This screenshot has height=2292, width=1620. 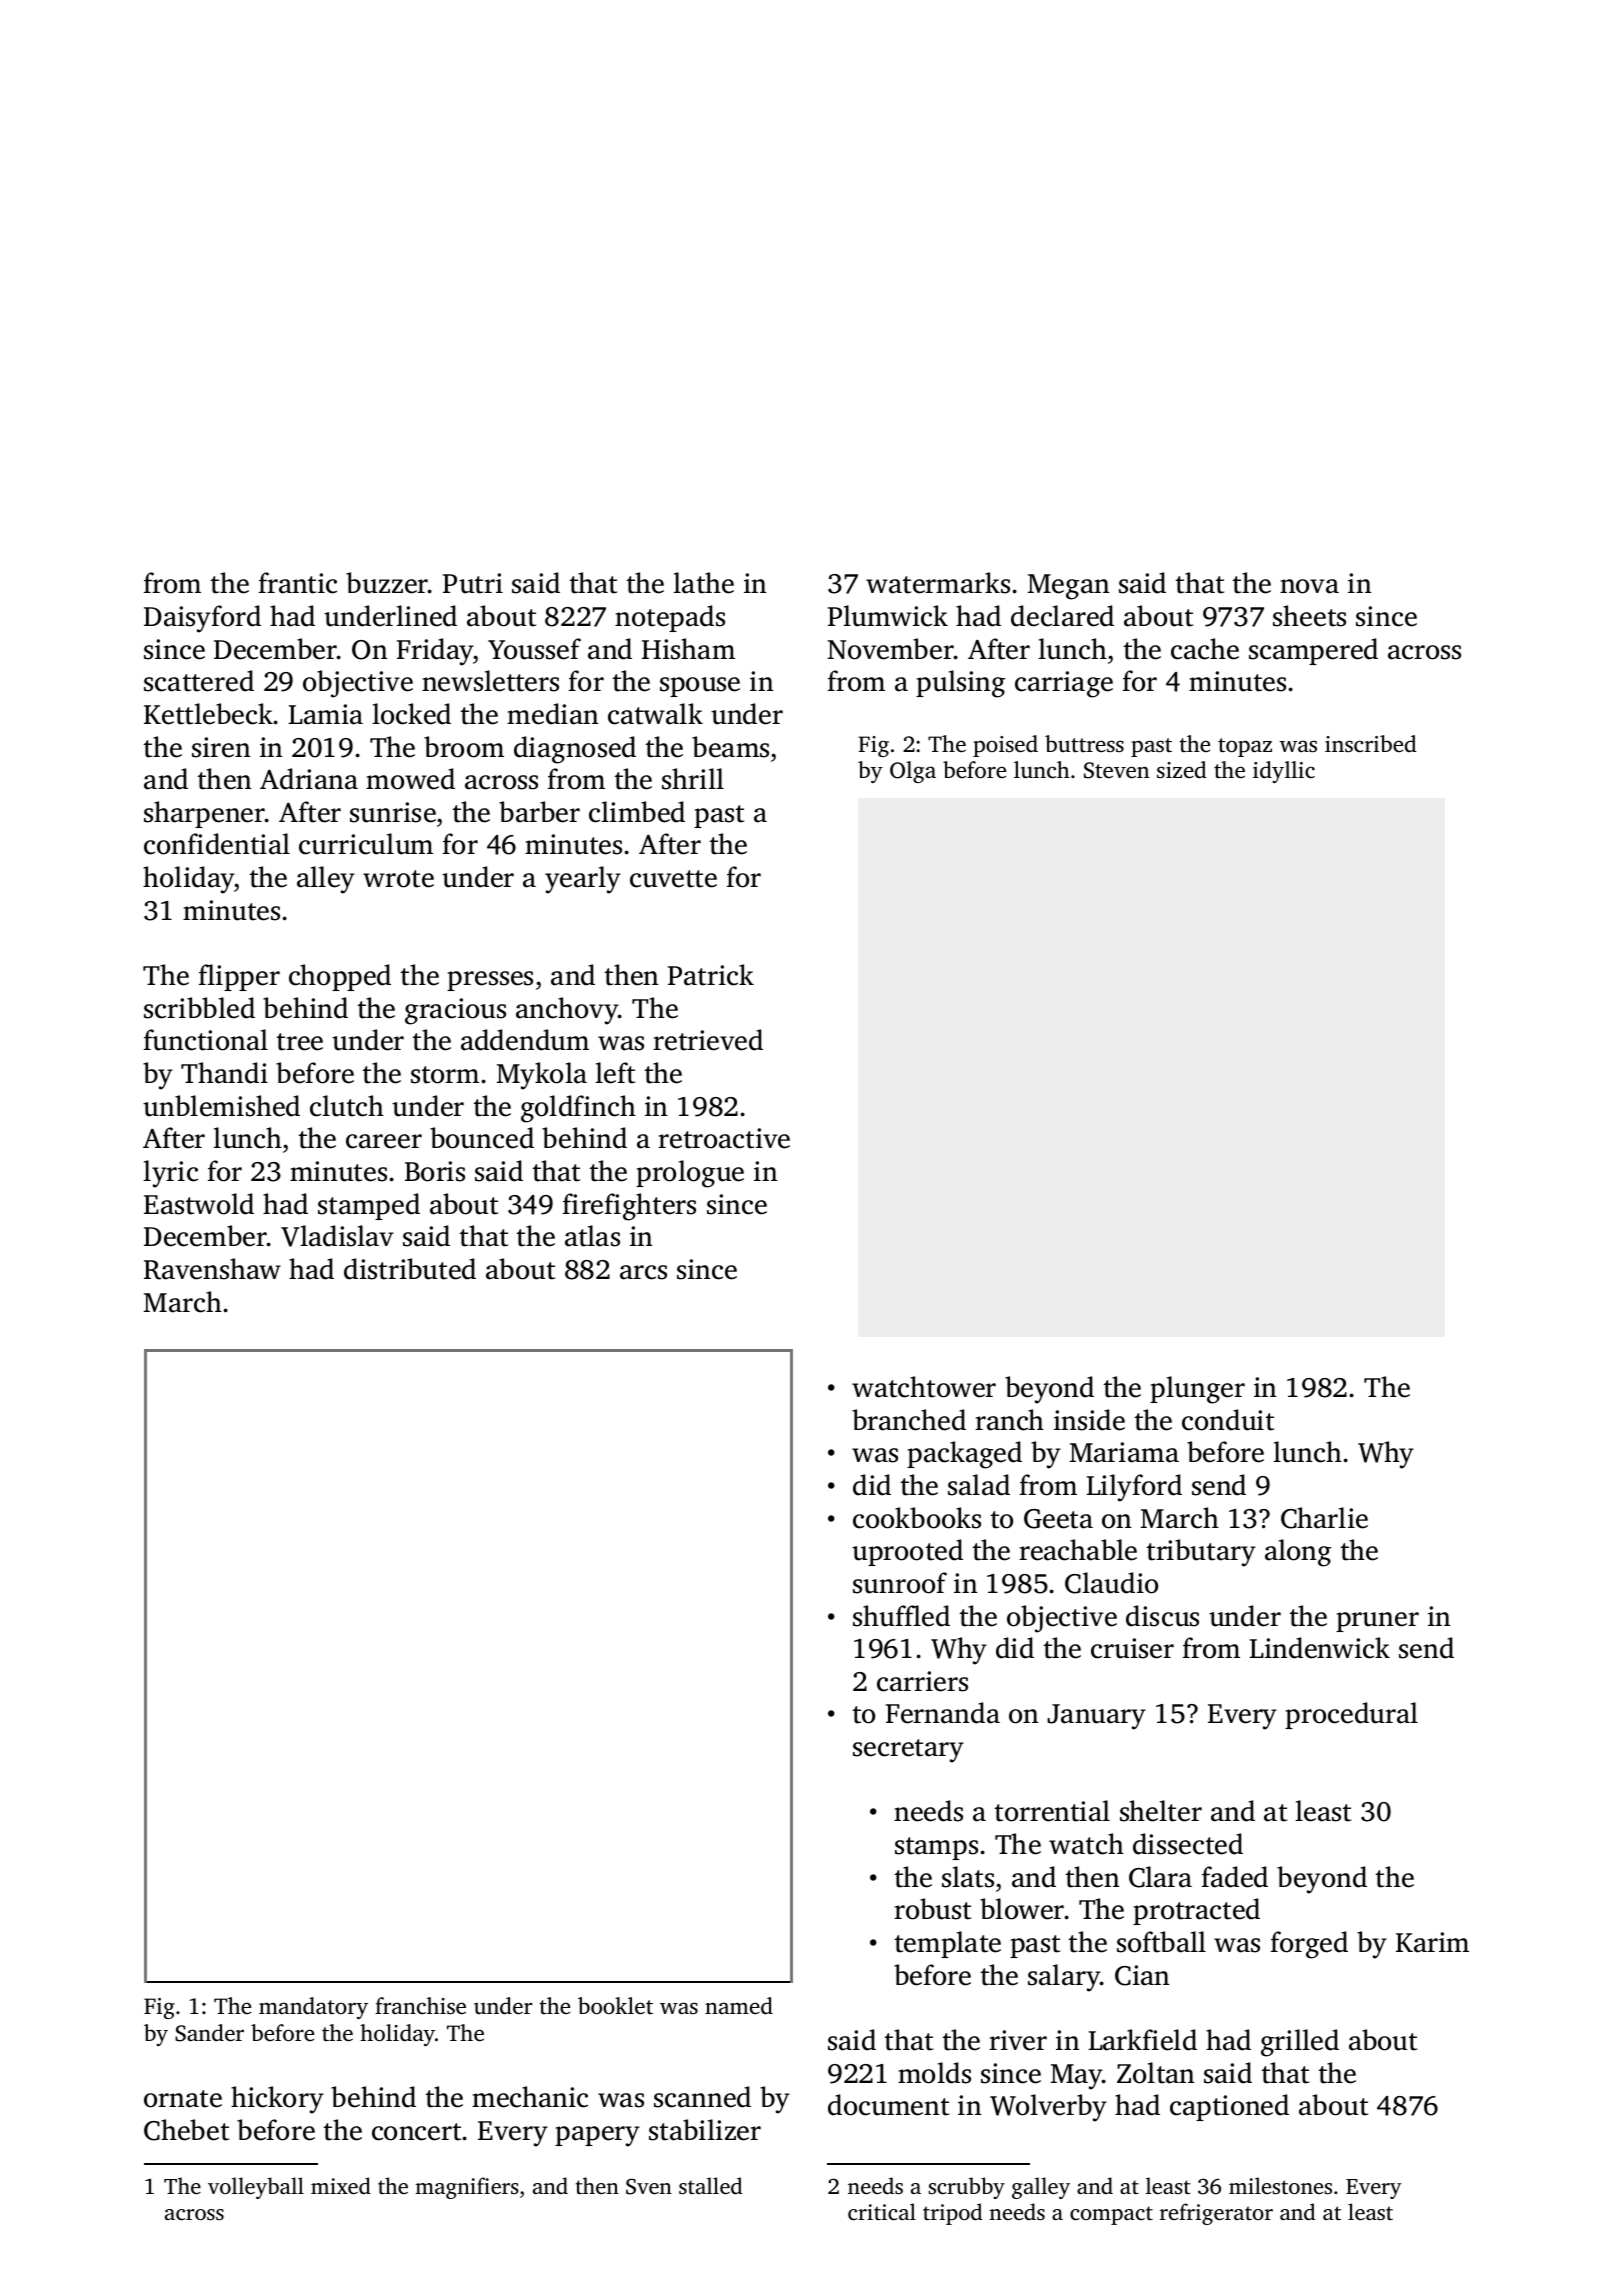 What do you see at coordinates (964, 1455) in the screenshot?
I see `packaged` at bounding box center [964, 1455].
